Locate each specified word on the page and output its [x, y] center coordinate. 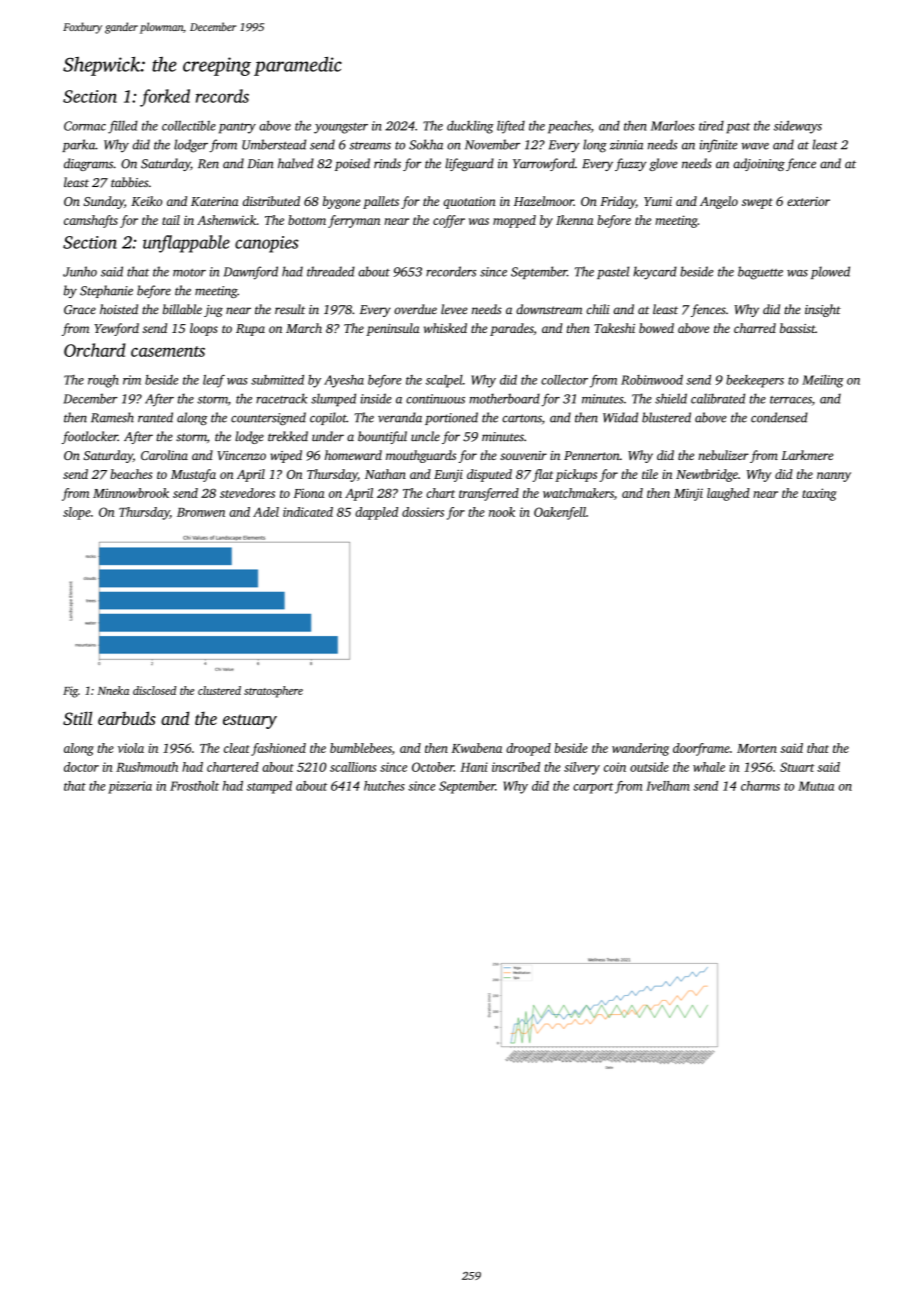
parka [78, 145]
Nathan [385, 474]
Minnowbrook [131, 493]
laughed [728, 494]
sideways [798, 127]
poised [352, 164]
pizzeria [130, 787]
